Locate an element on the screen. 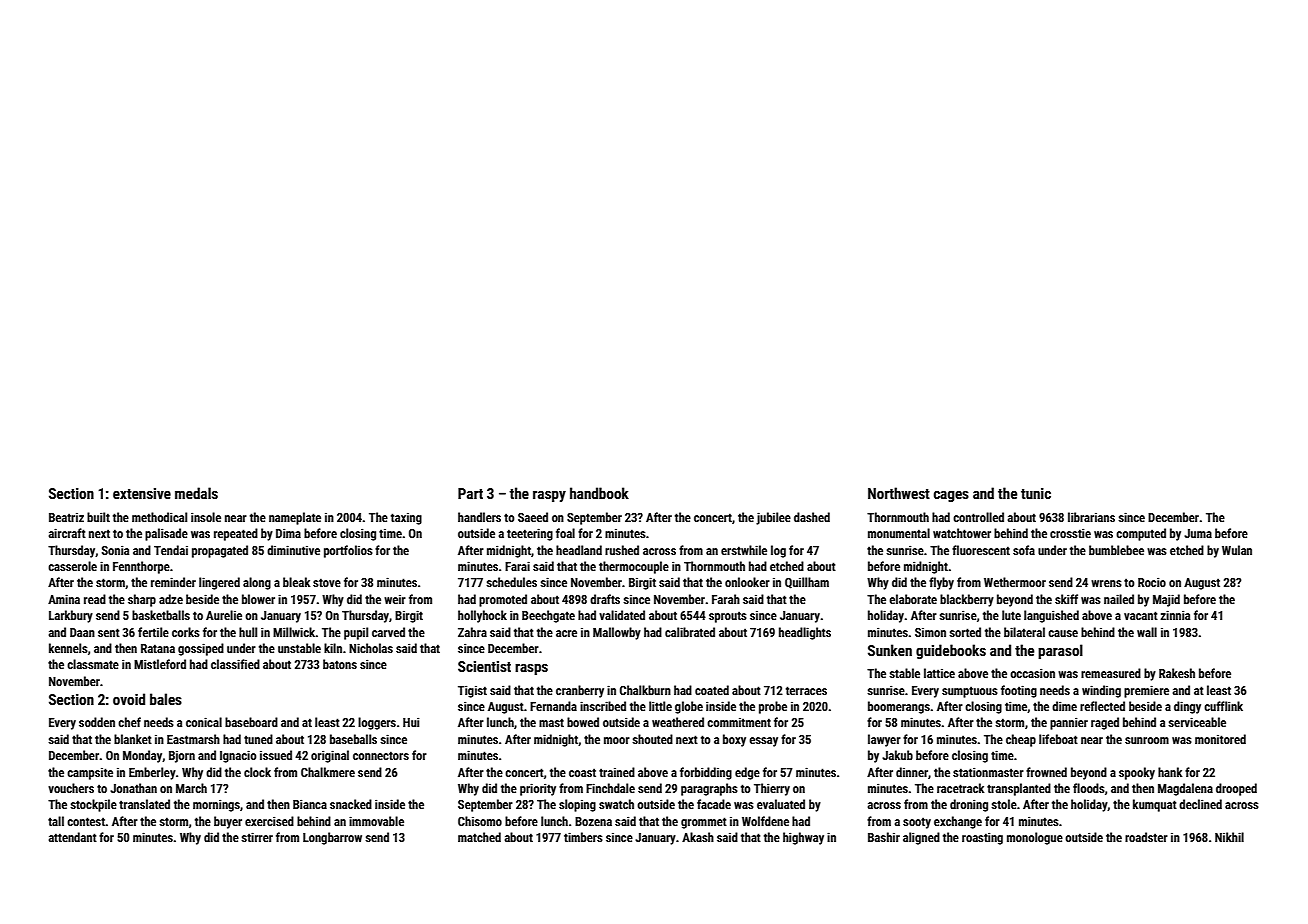 The height and width of the screenshot is (924, 1308). handbook is located at coordinates (599, 493).
